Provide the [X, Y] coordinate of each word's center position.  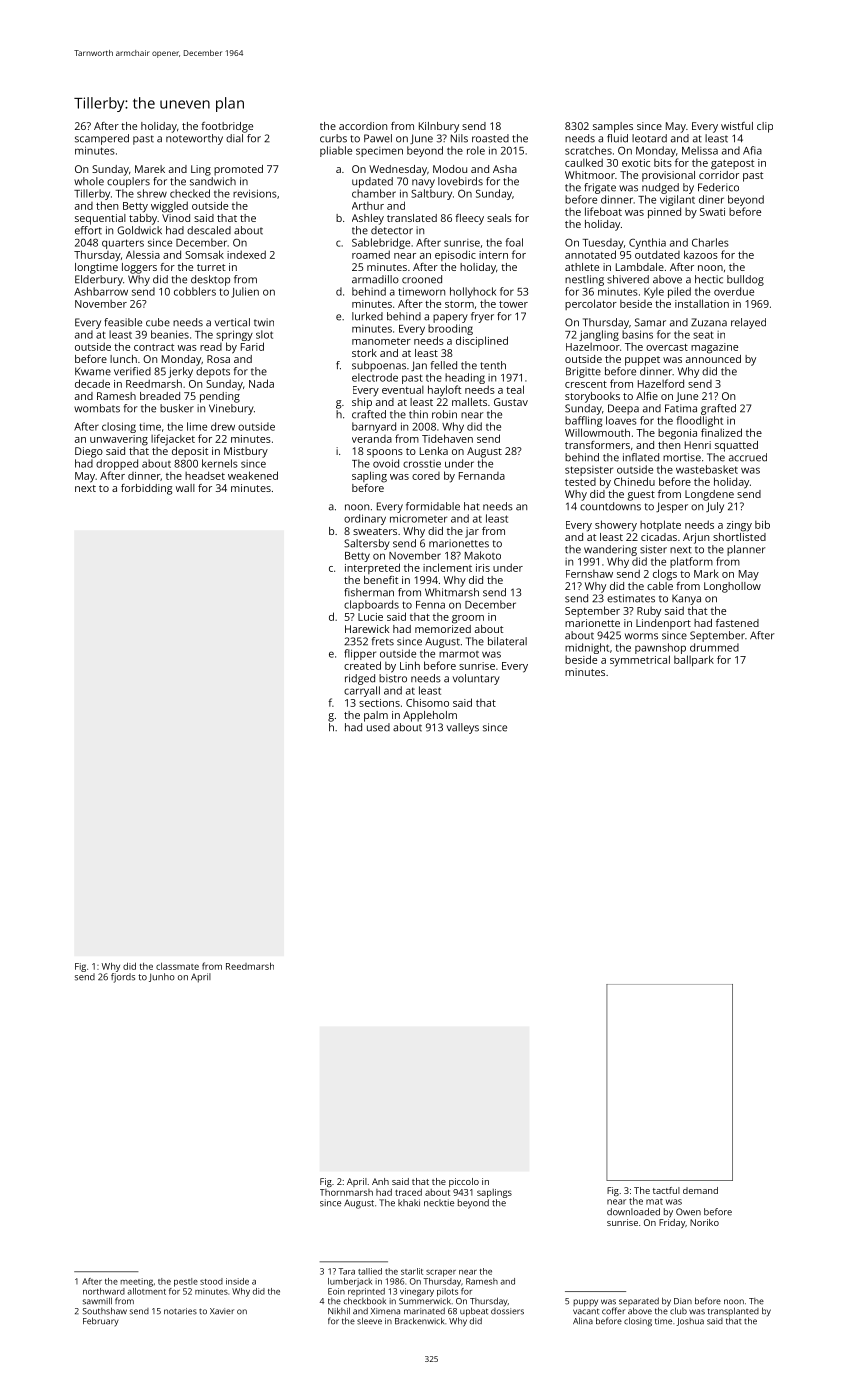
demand [700, 1190]
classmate [177, 966]
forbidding [146, 489]
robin [444, 414]
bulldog [745, 280]
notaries [180, 1311]
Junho [162, 977]
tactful [666, 1190]
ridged [360, 679]
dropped [117, 464]
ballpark [694, 661]
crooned [422, 279]
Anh [380, 1181]
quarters [123, 244]
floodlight [699, 421]
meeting [136, 1282]
